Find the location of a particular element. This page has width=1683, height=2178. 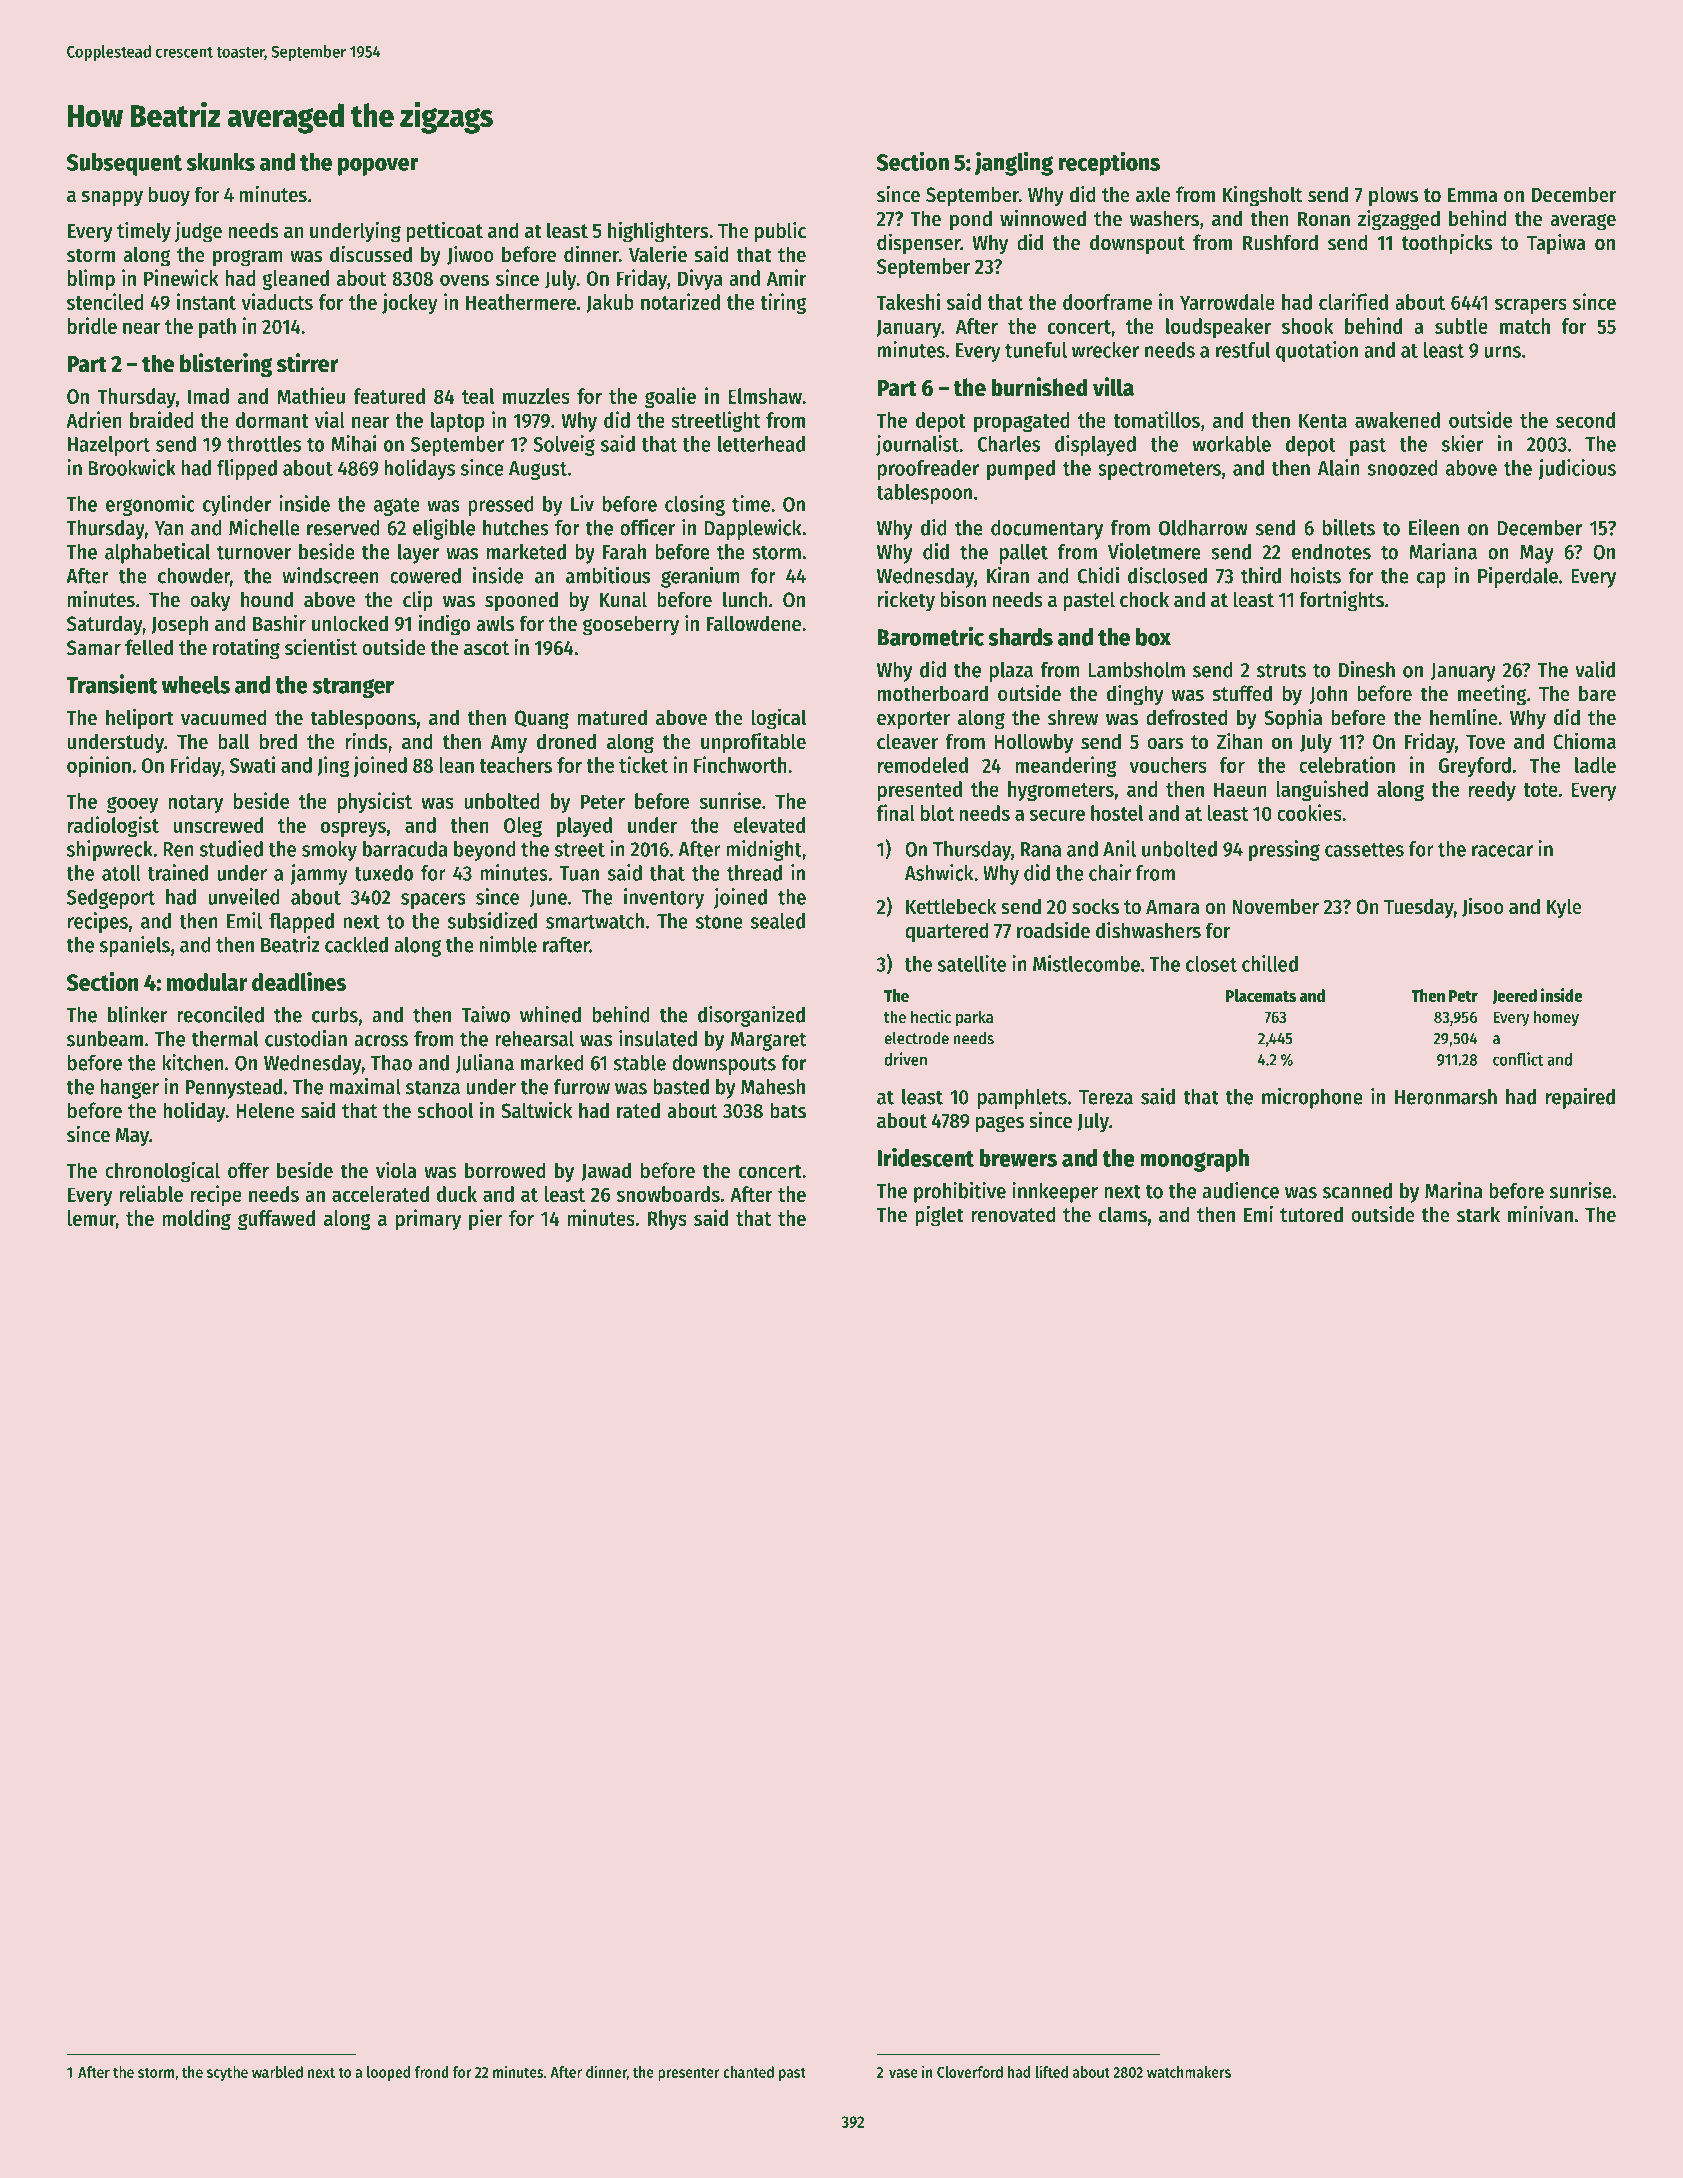

braided is located at coordinates (162, 419).
